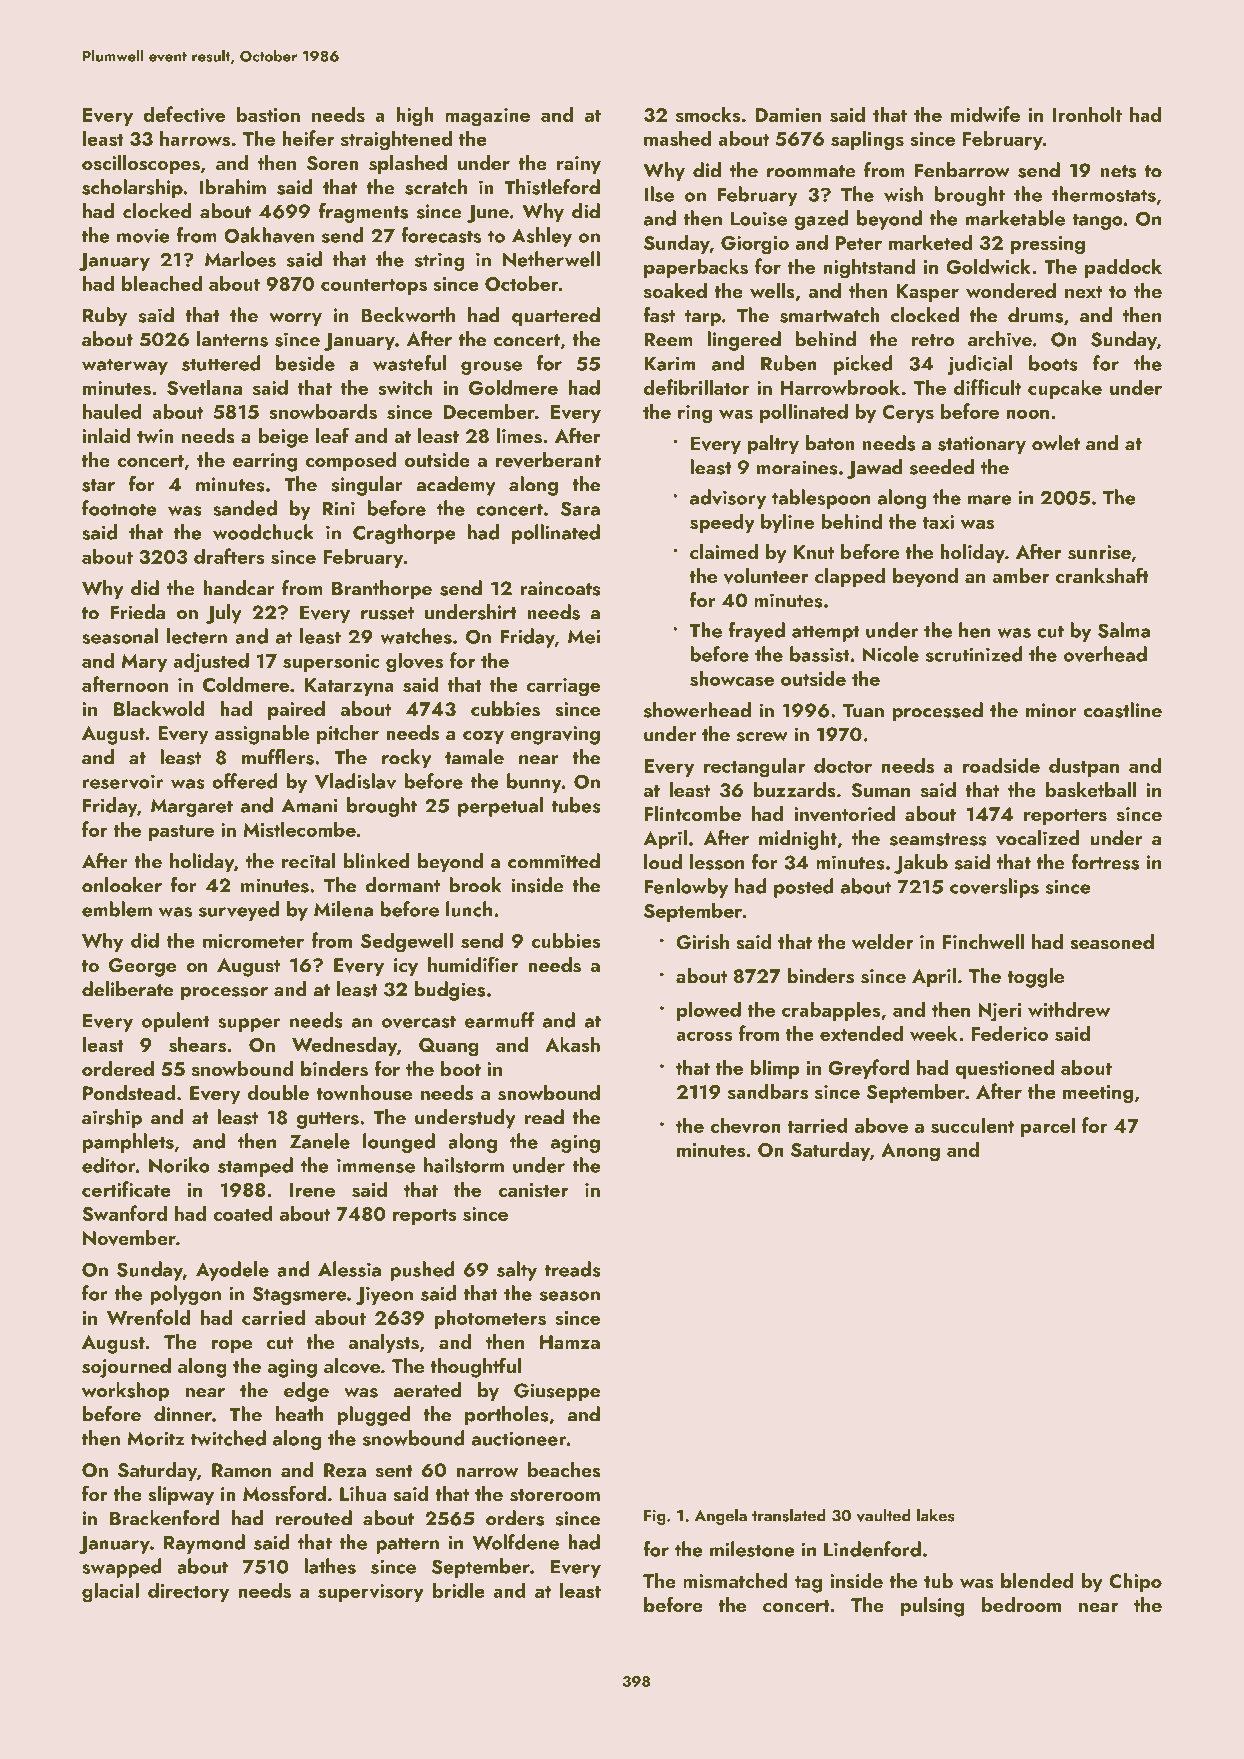 This page has height=1759, width=1244. I want to click on paddock, so click(1123, 268).
